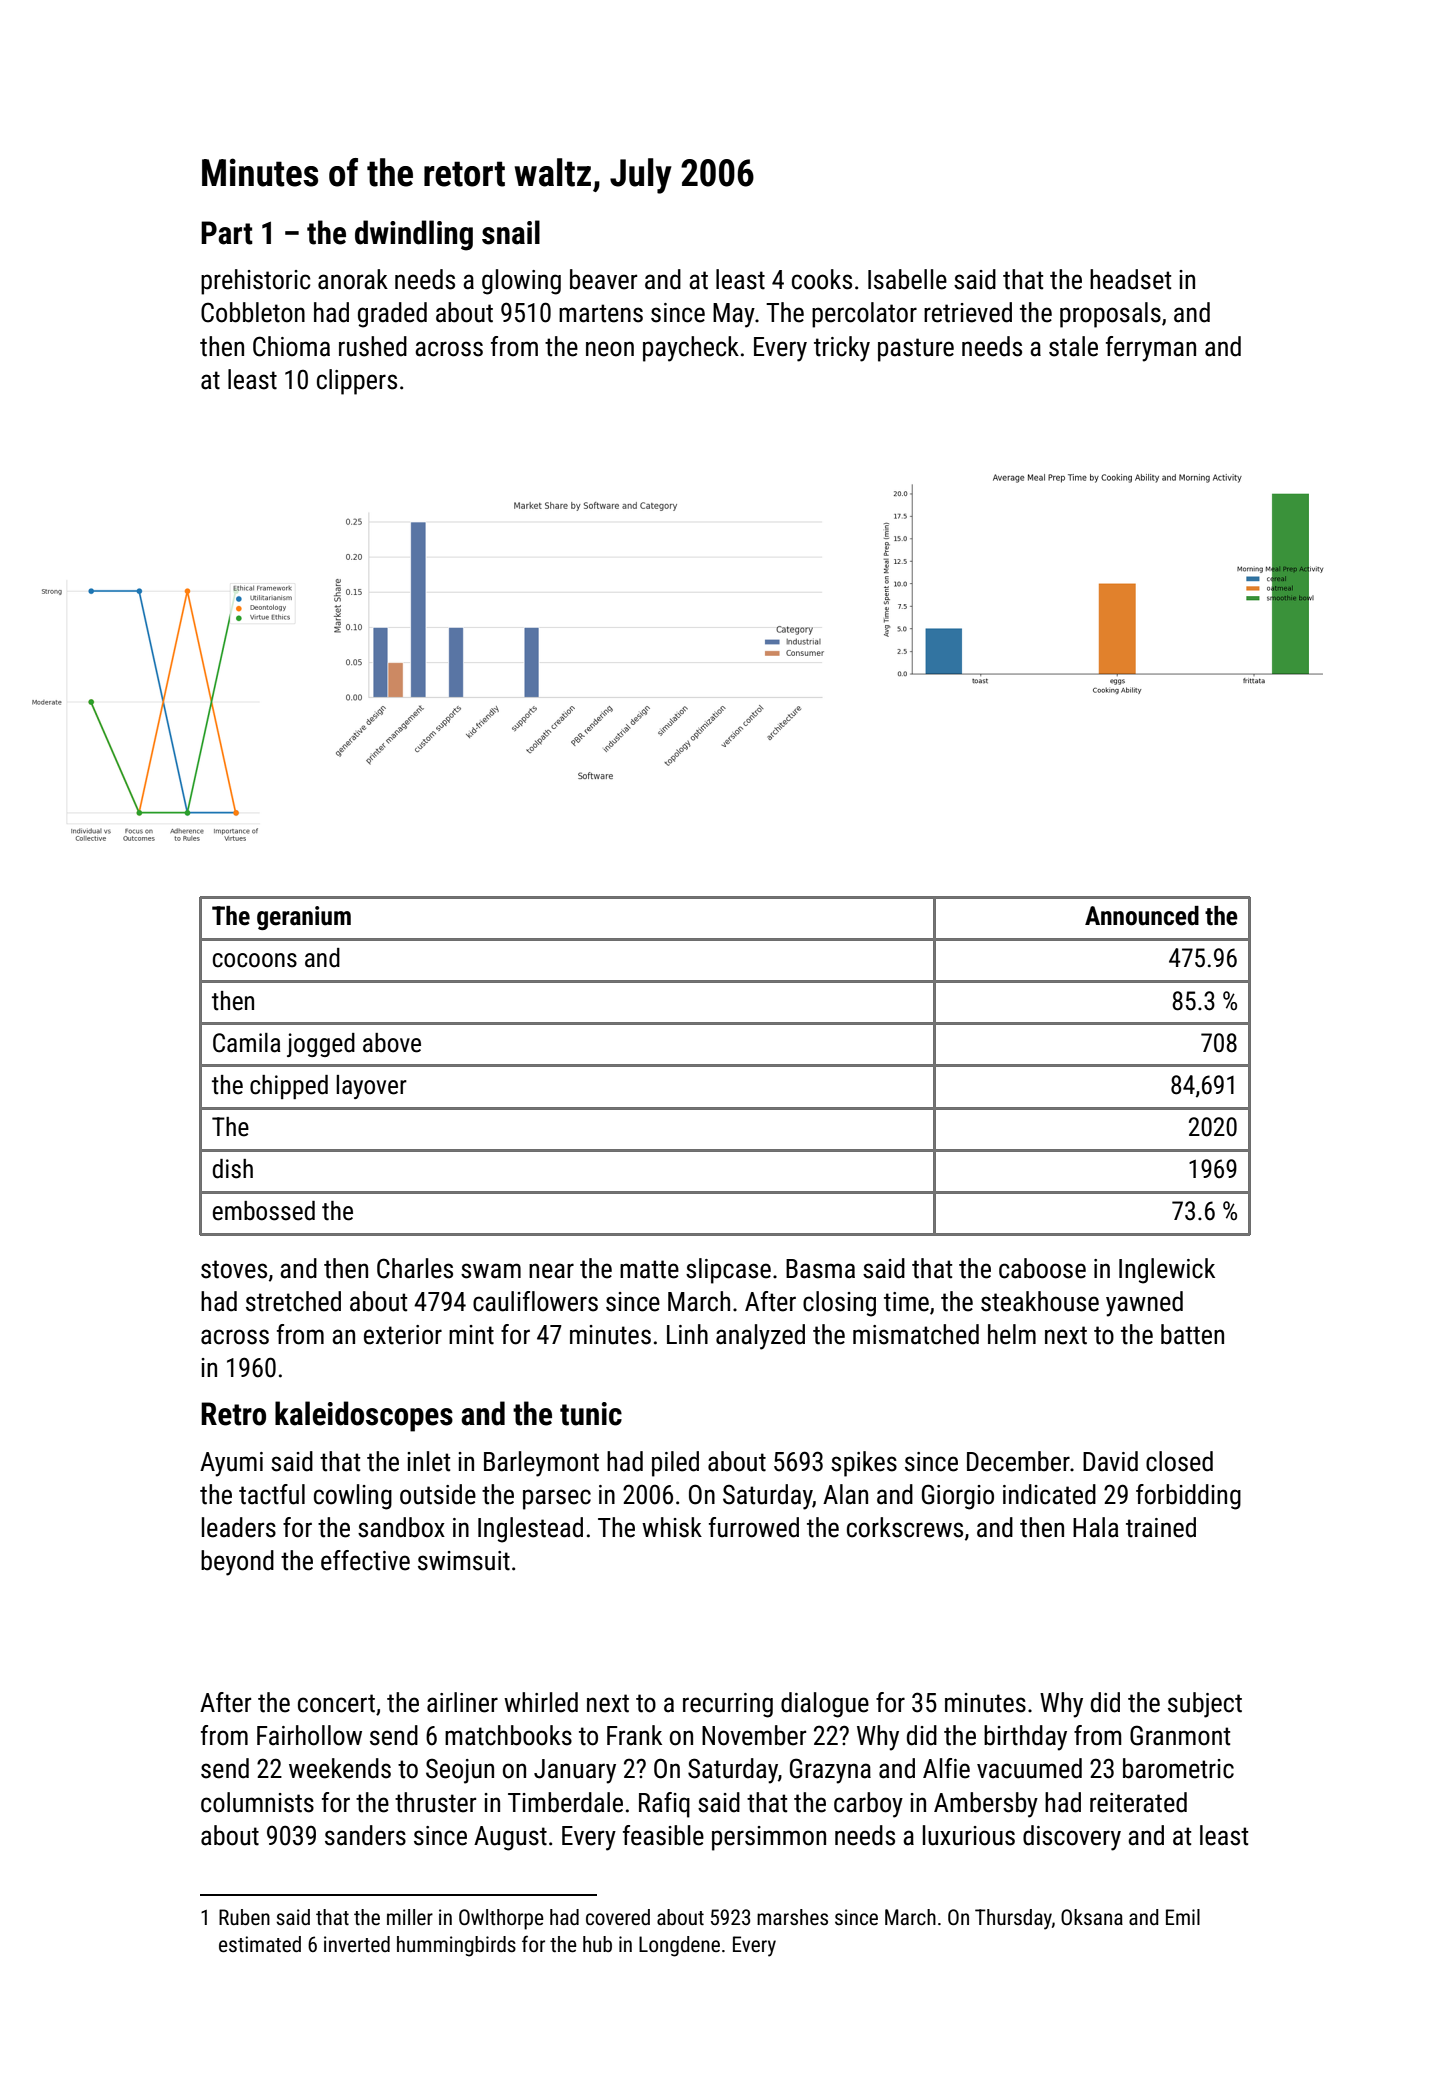 The height and width of the document is (2100, 1450). I want to click on stale, so click(1073, 346).
